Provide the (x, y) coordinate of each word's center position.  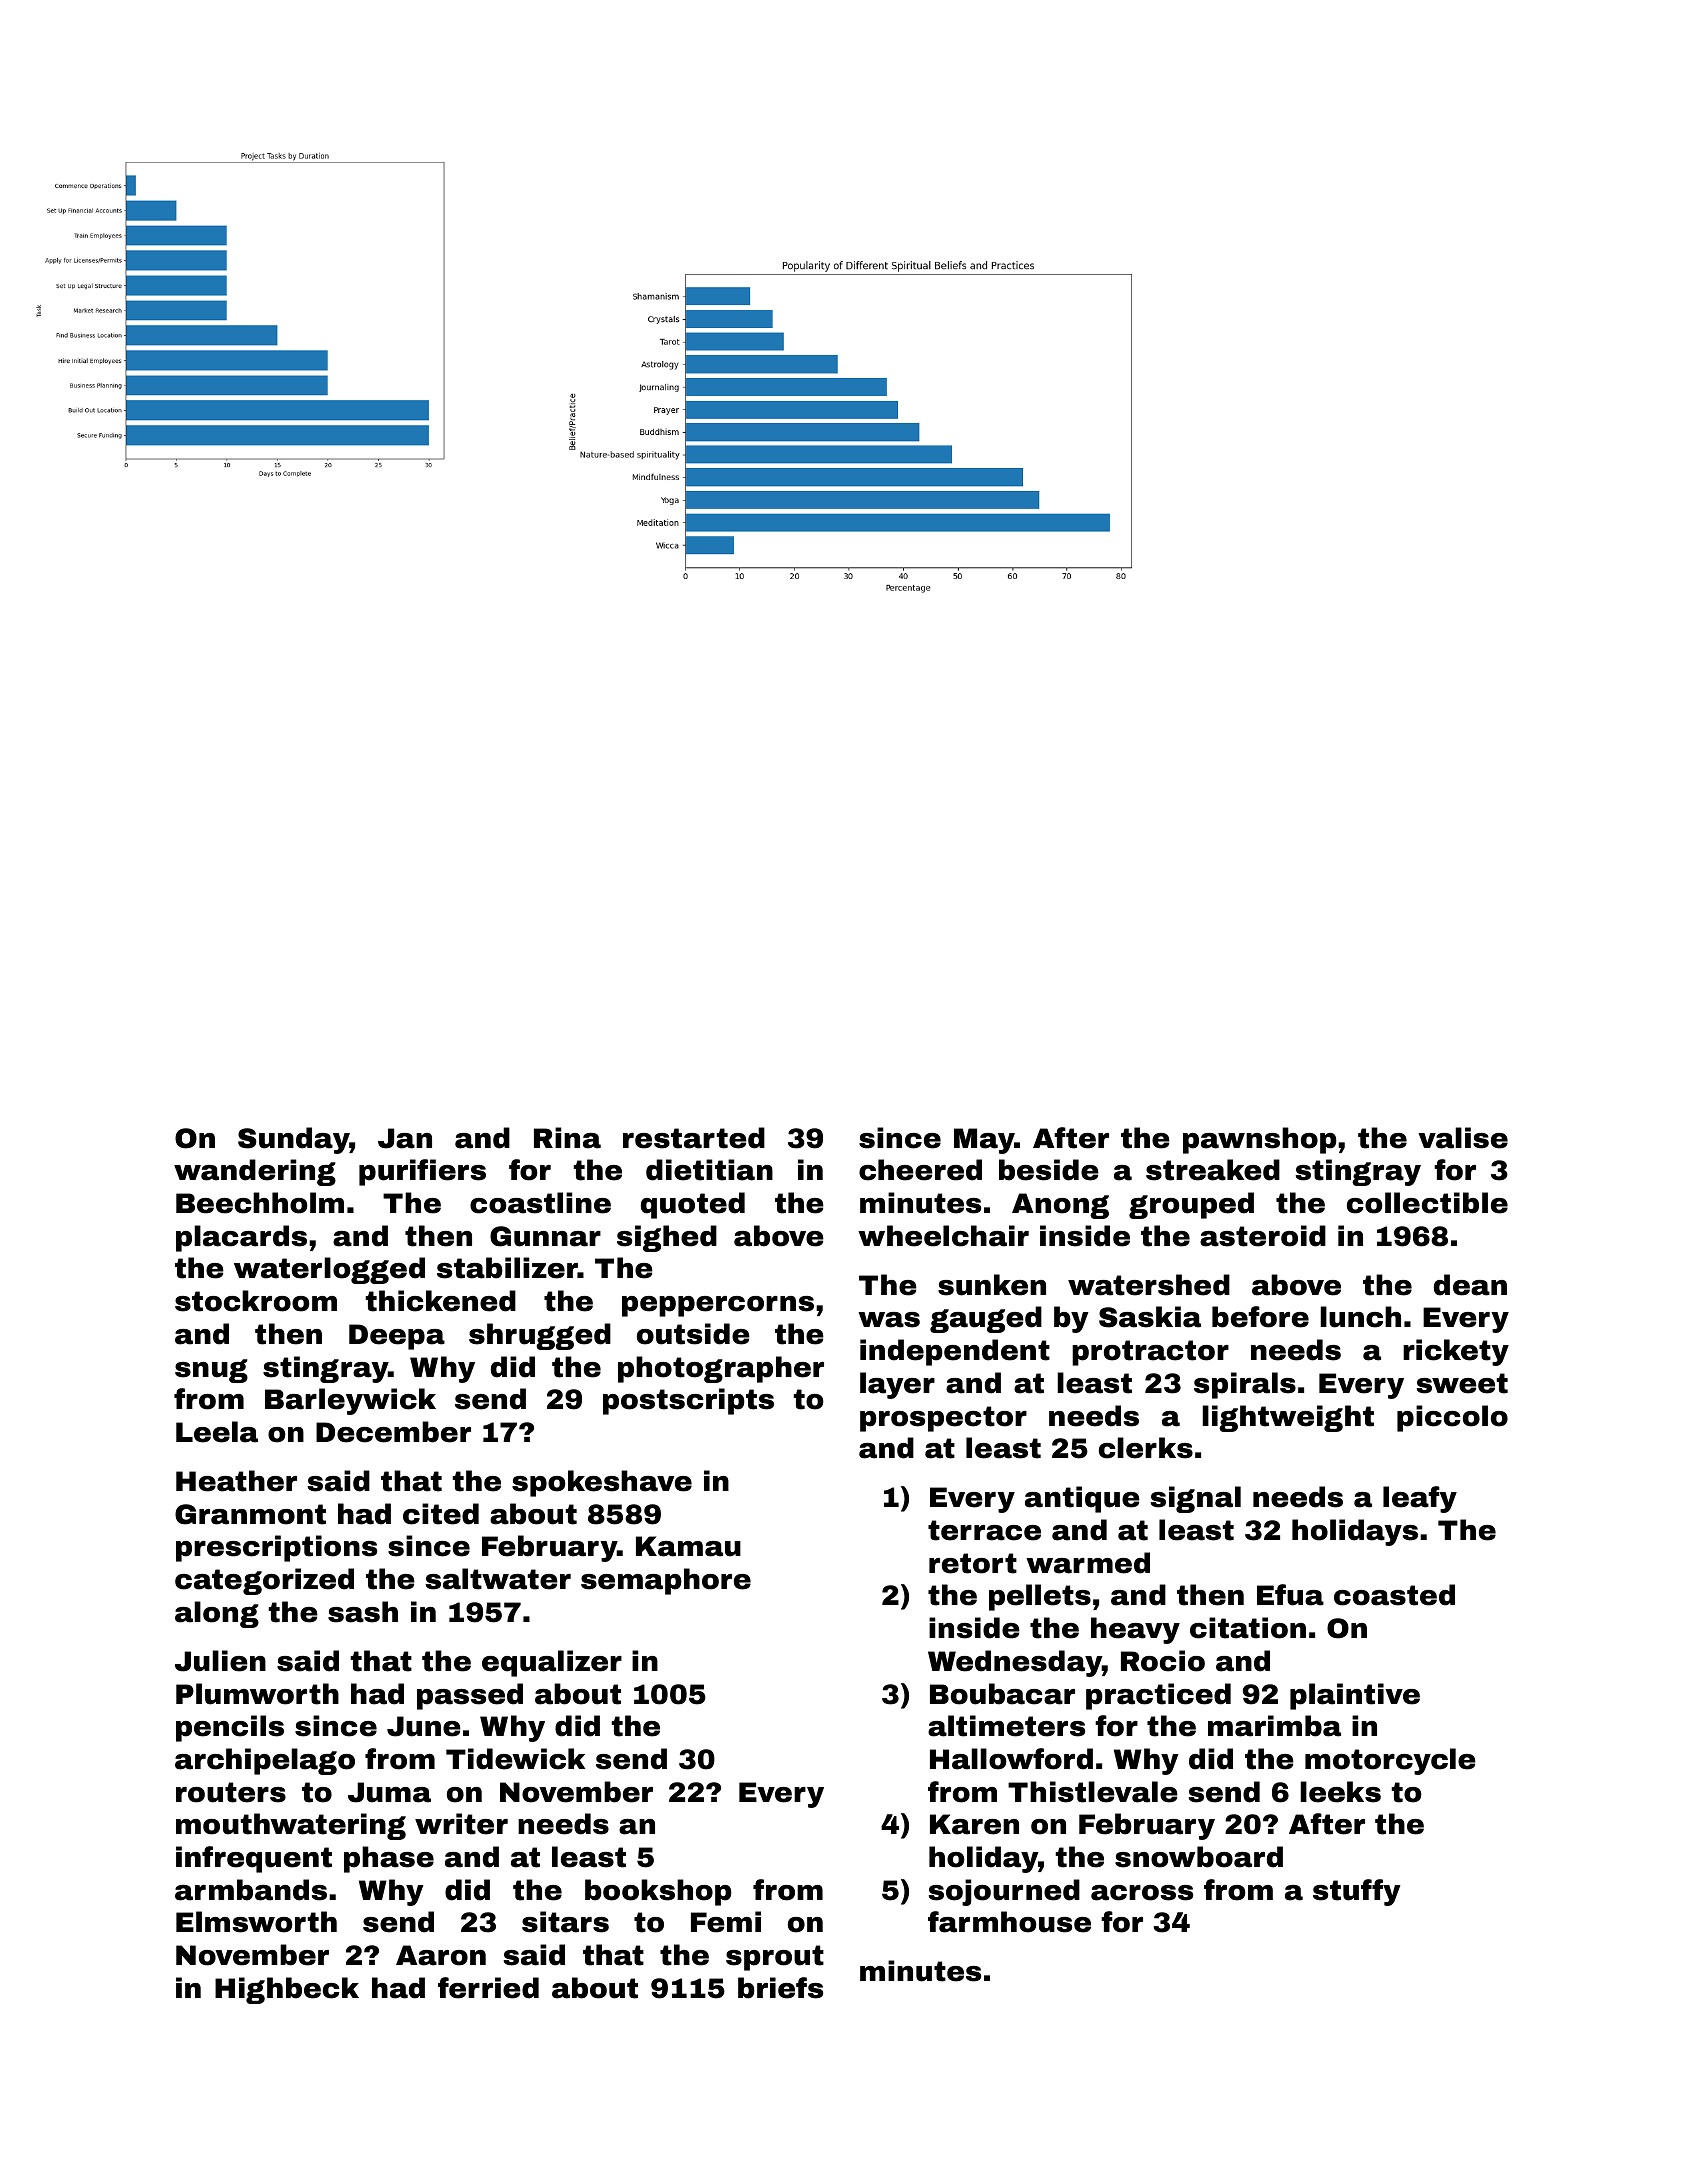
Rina (567, 1138)
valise (1463, 1138)
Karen (974, 1824)
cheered (920, 1170)
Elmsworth (256, 1922)
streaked (1213, 1170)
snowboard (1199, 1857)
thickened (440, 1301)
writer (461, 1824)
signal (1196, 1499)
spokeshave (602, 1483)
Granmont (250, 1514)
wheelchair (943, 1236)
